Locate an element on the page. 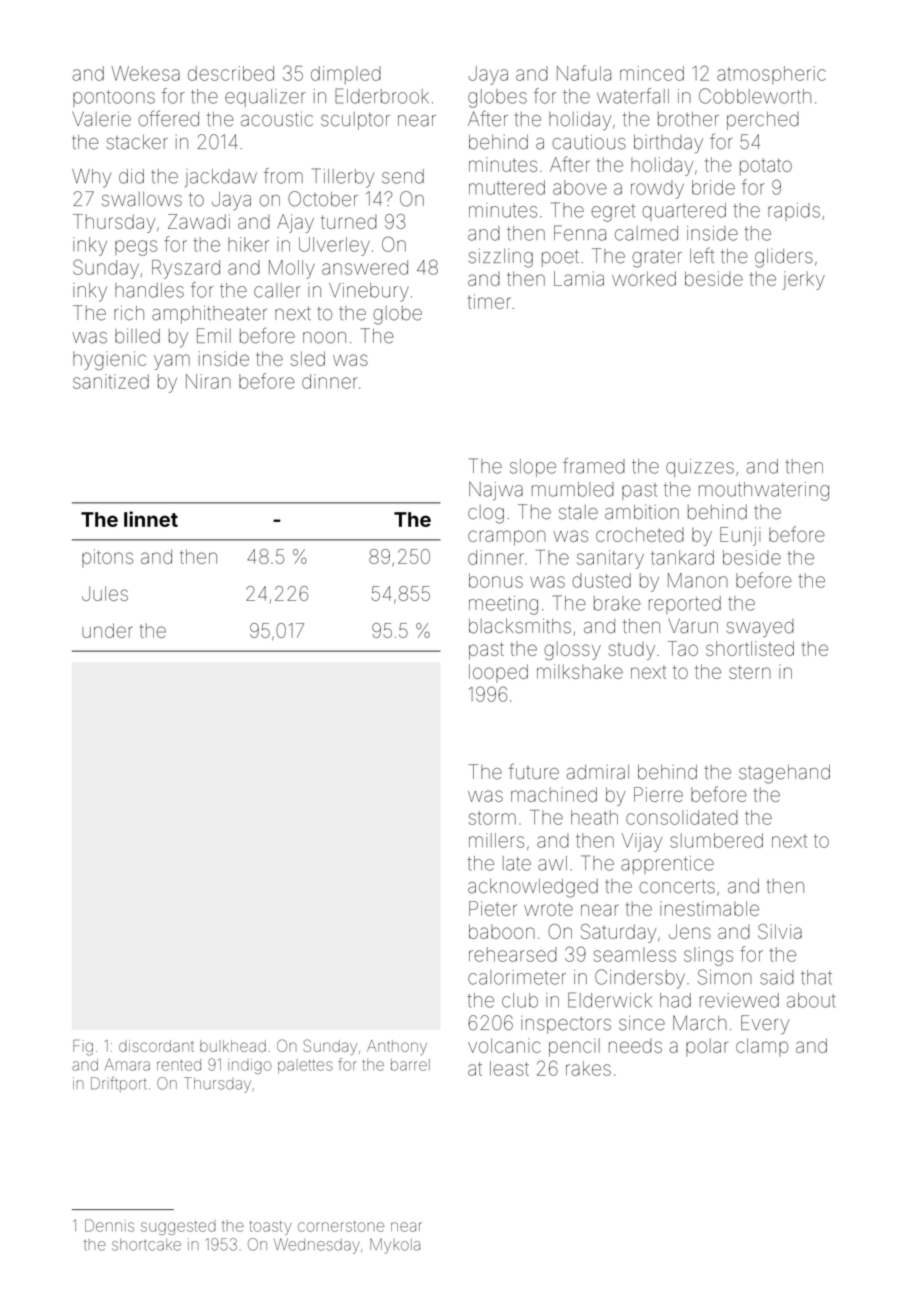 The height and width of the document is (1316, 908). rented is located at coordinates (179, 1065).
